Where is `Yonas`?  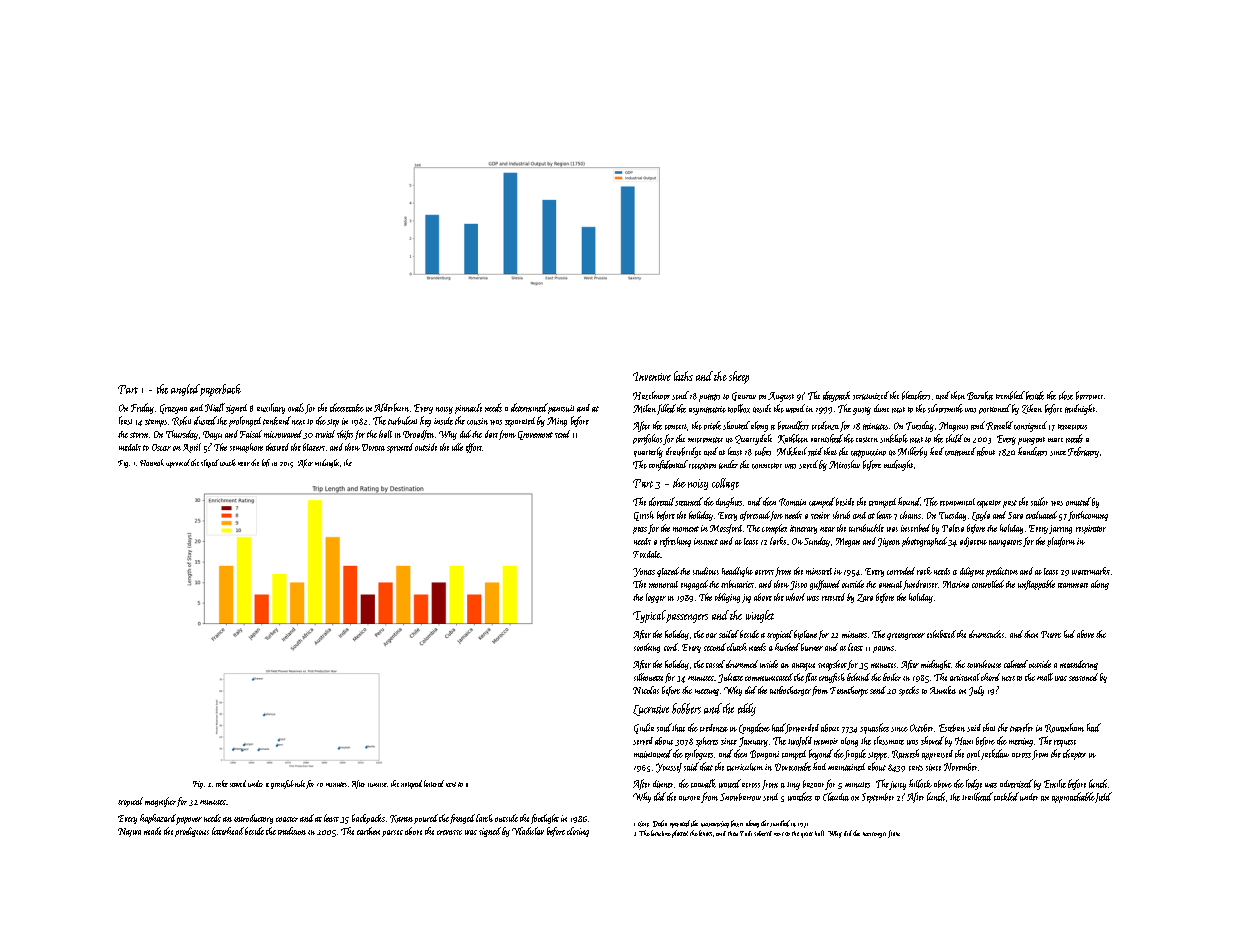 Yonas is located at coordinates (644, 572).
